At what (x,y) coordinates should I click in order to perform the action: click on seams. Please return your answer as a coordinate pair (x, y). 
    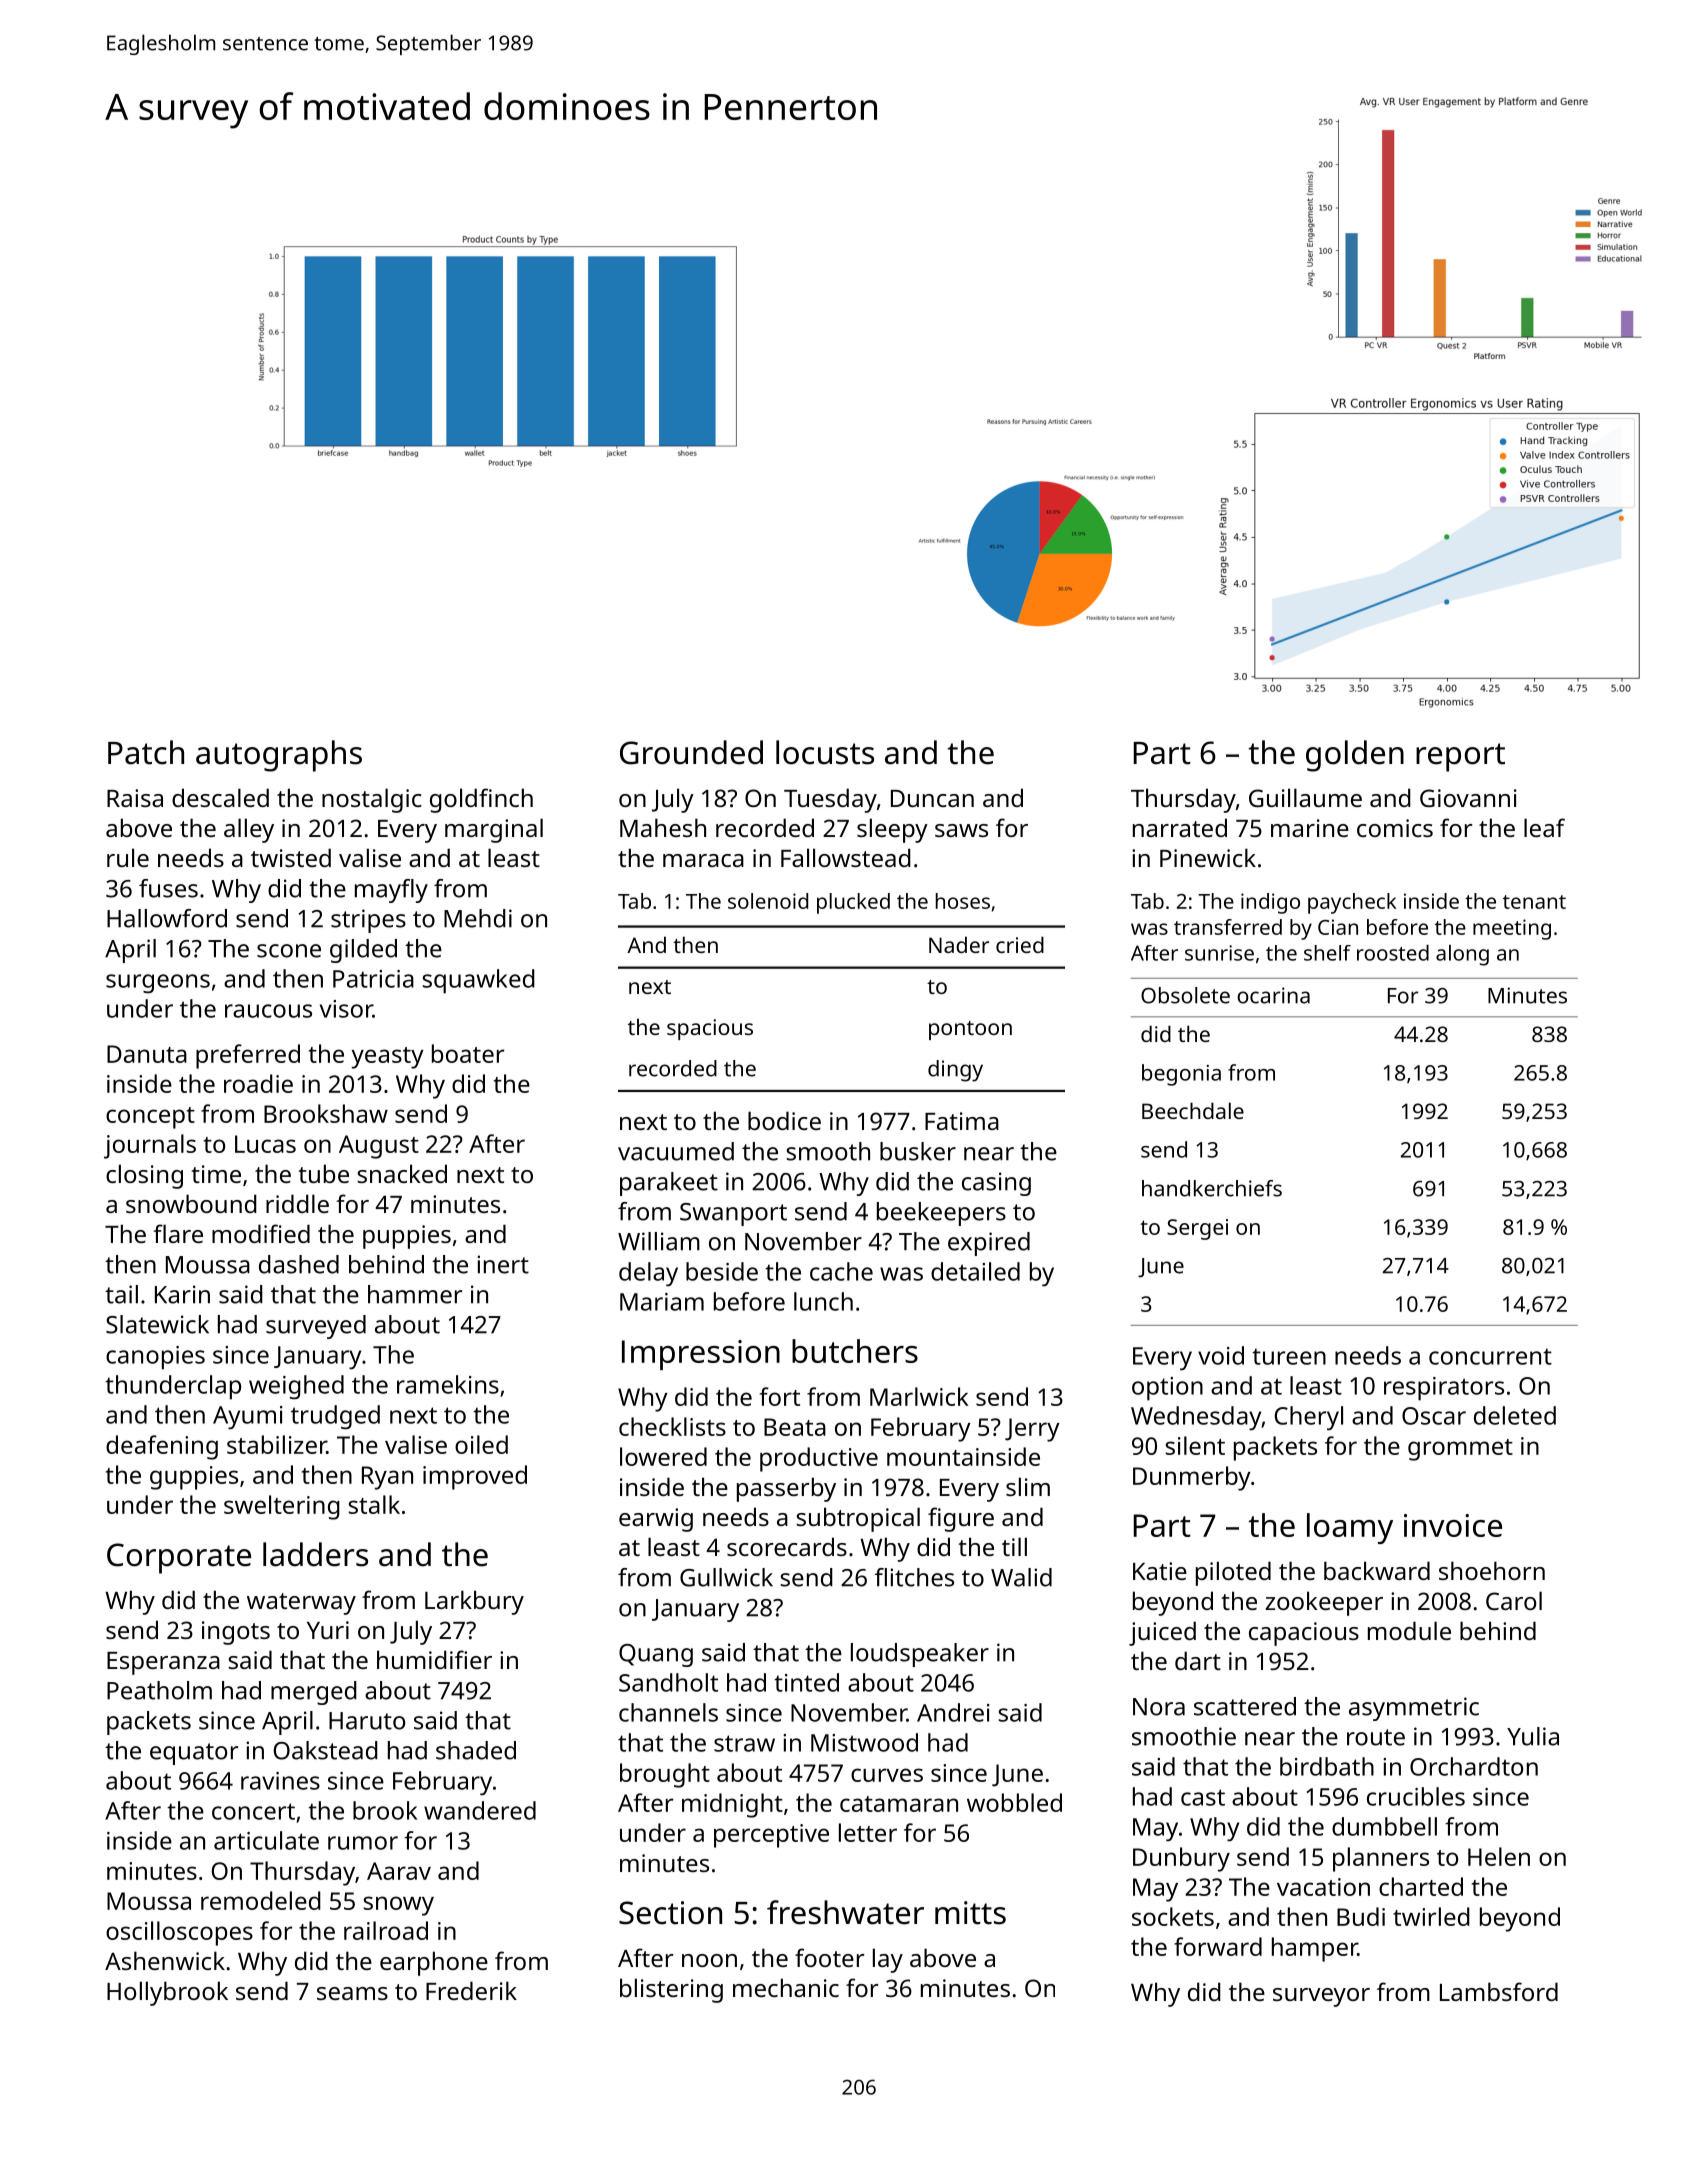
    Looking at the image, I should click on (352, 1993).
